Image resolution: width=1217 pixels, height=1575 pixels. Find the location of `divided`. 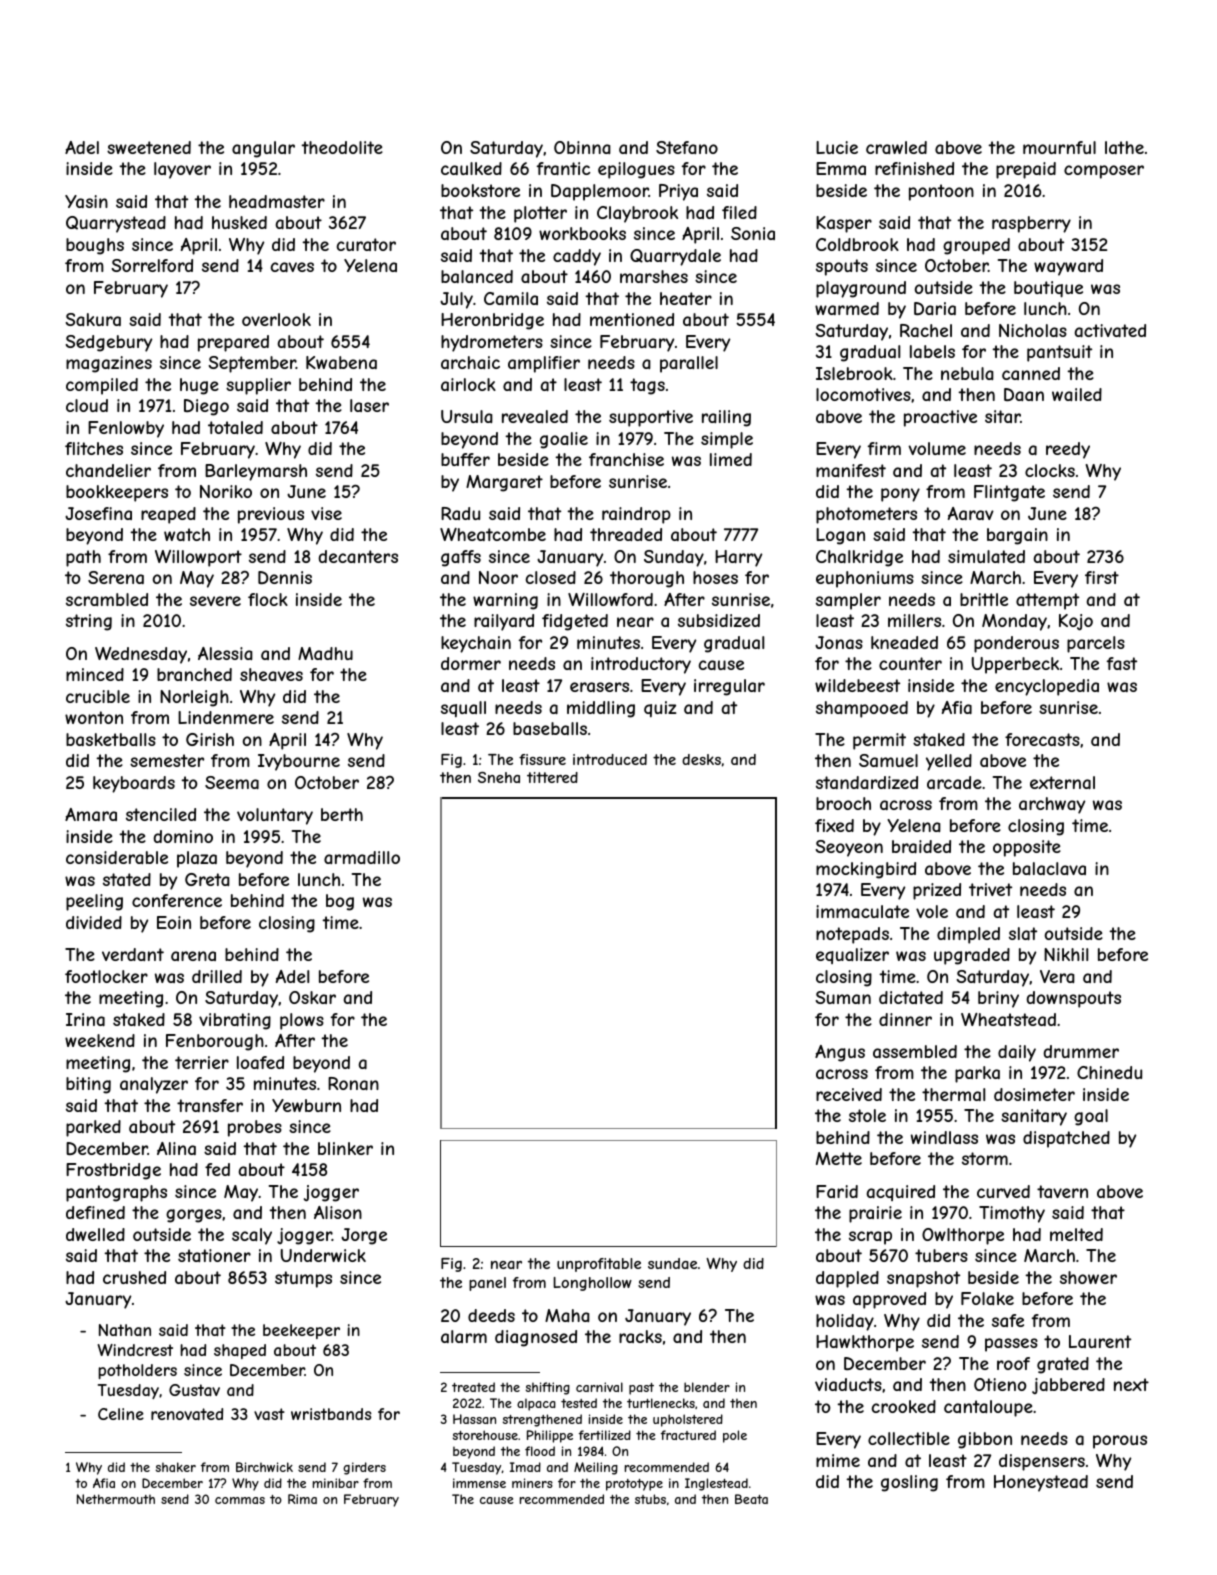

divided is located at coordinates (94, 922).
